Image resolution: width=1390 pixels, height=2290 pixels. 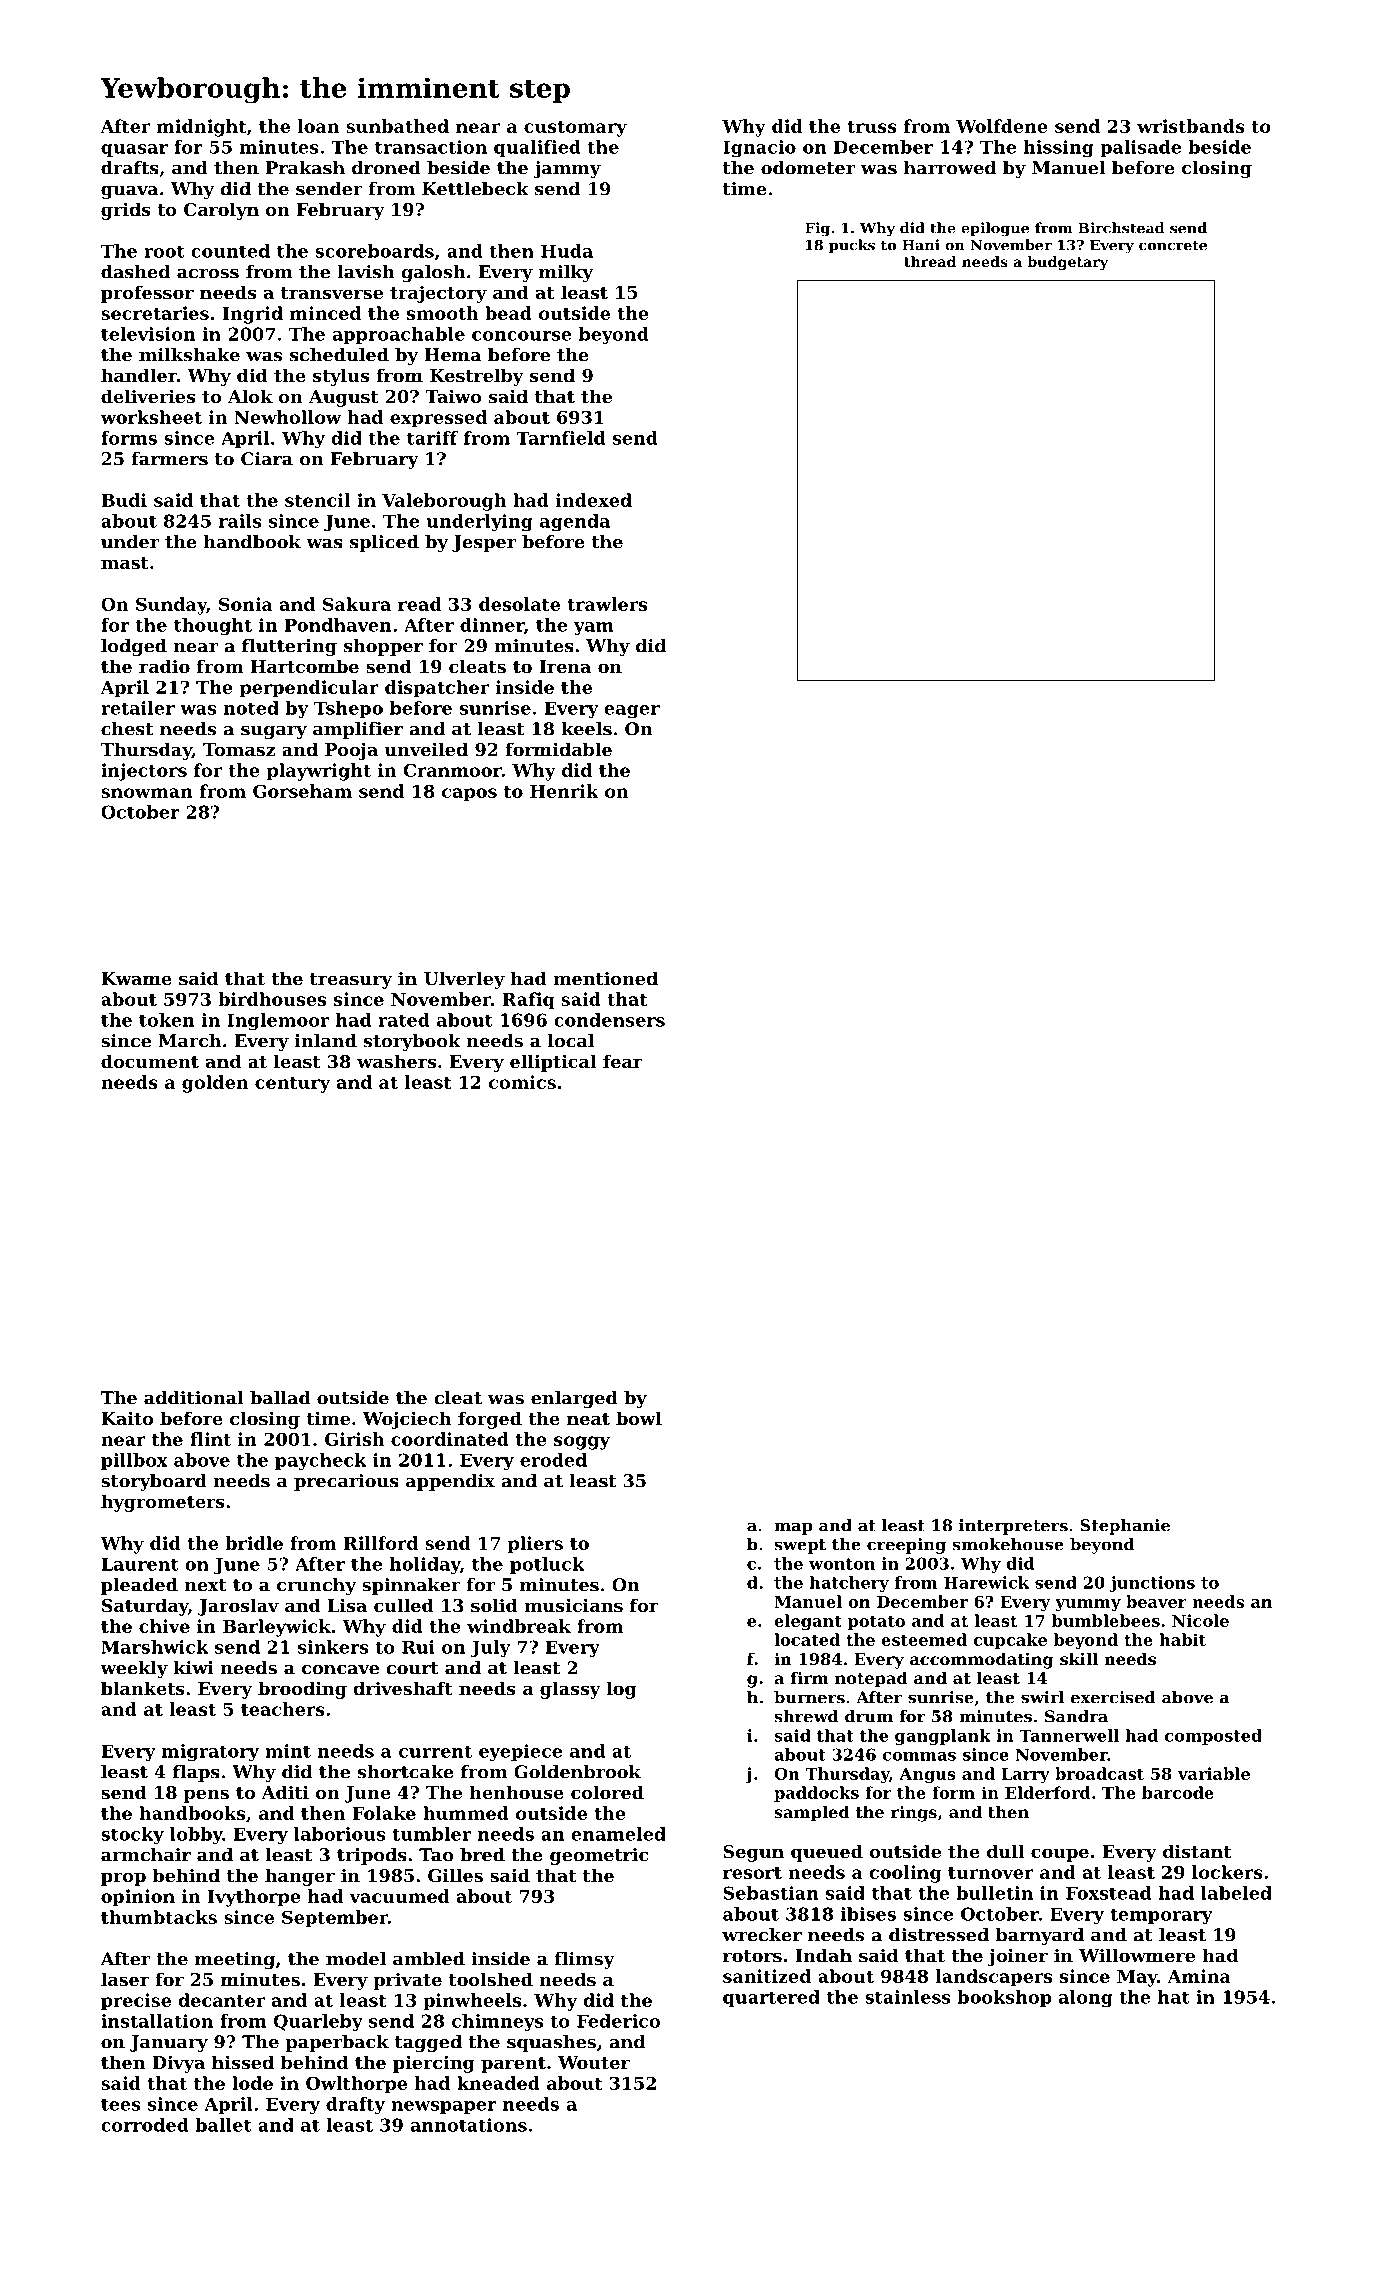 I want to click on sunbathed, so click(x=397, y=126).
